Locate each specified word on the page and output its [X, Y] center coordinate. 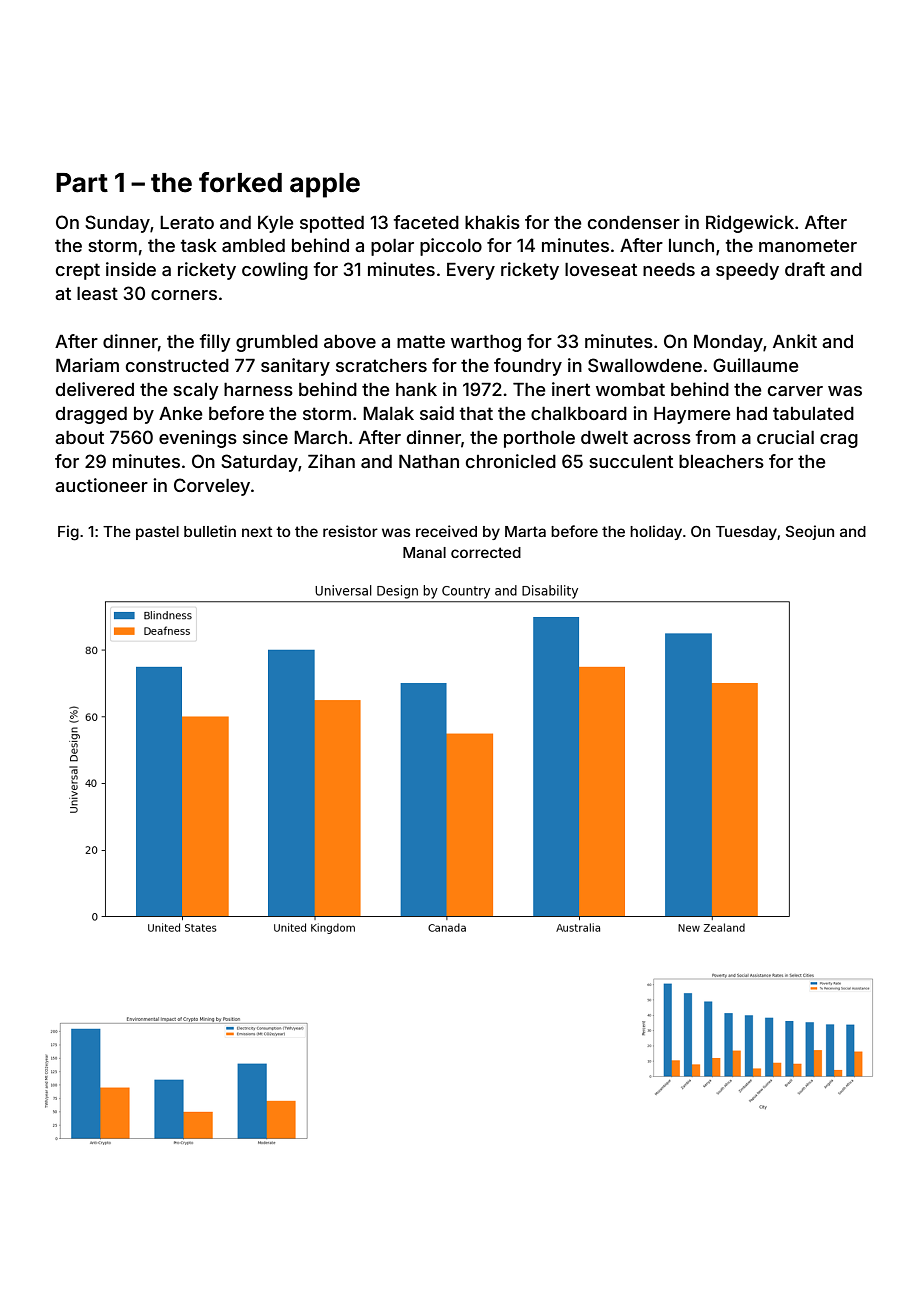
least [97, 293]
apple [325, 185]
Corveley [212, 487]
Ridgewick [750, 224]
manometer [808, 245]
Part [82, 183]
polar [392, 247]
